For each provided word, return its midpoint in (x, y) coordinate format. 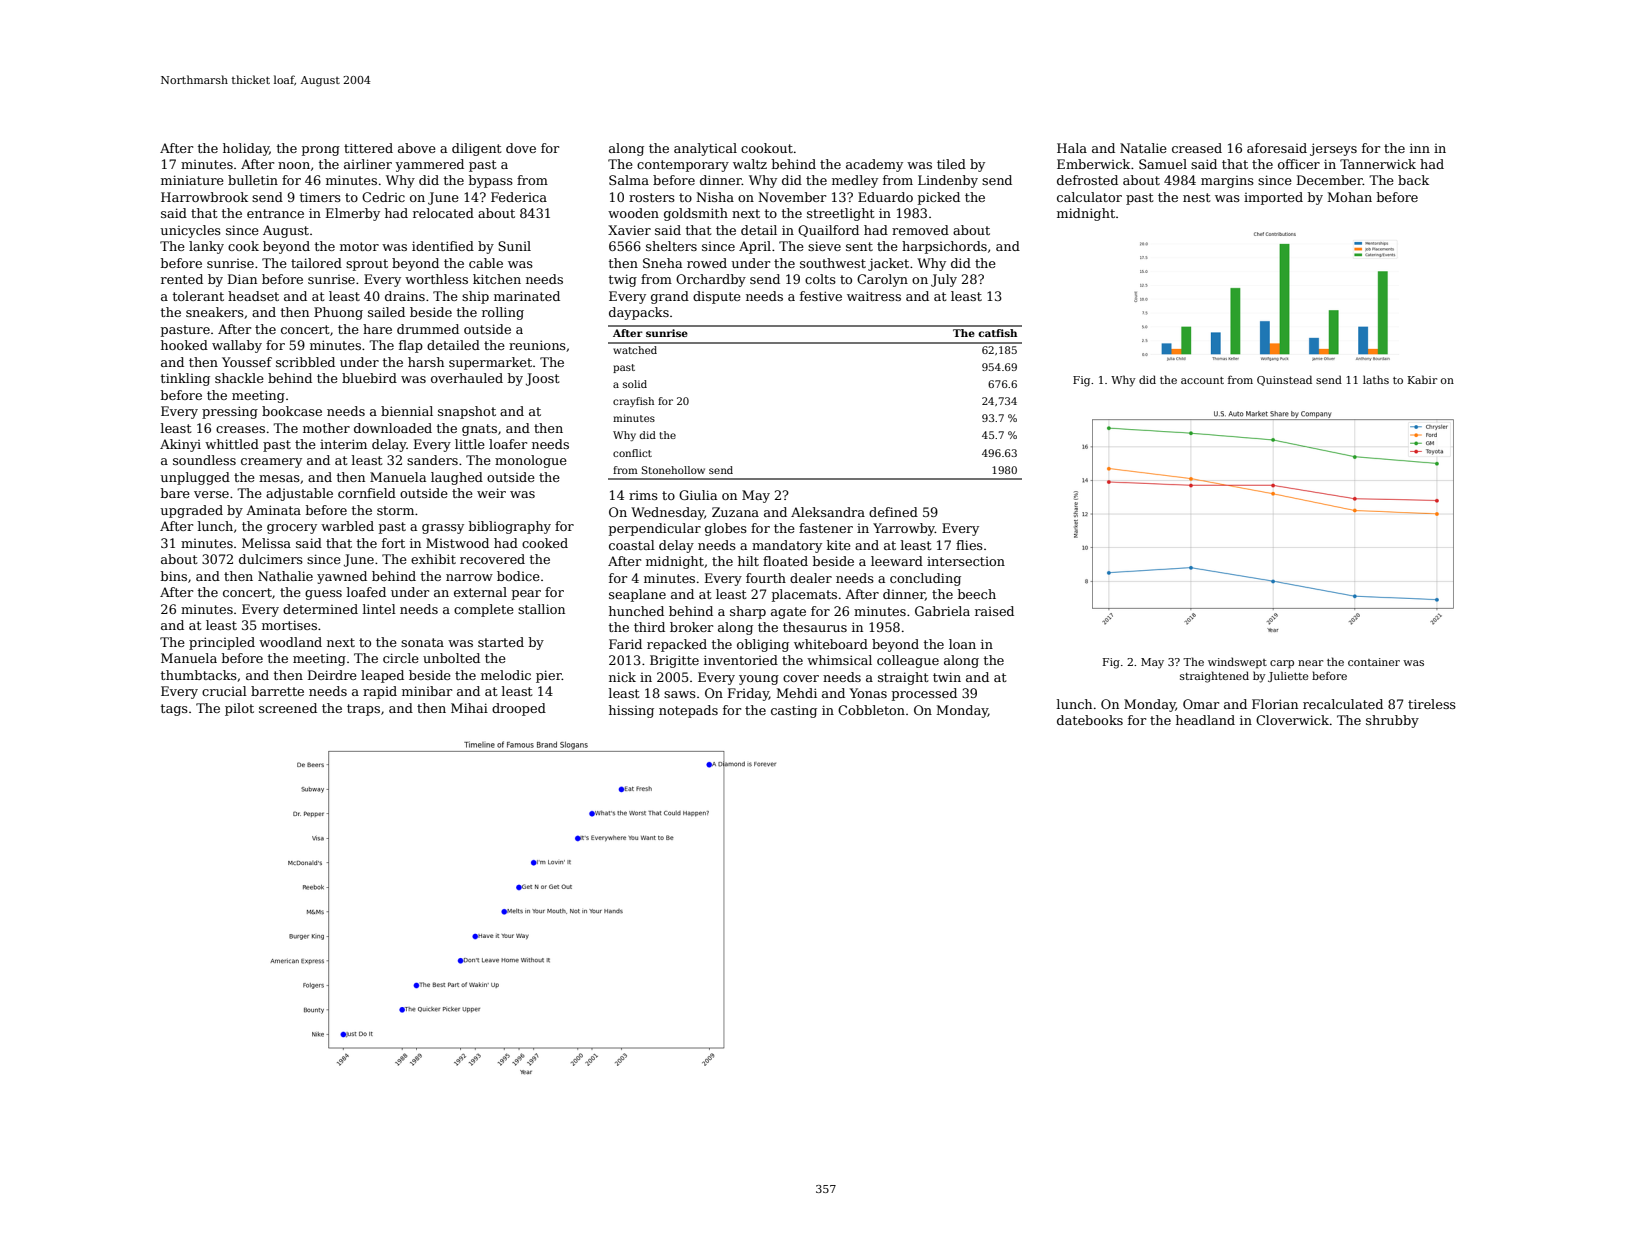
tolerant (198, 296)
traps (363, 710)
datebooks (1090, 720)
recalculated (1343, 704)
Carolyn (882, 280)
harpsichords (944, 247)
